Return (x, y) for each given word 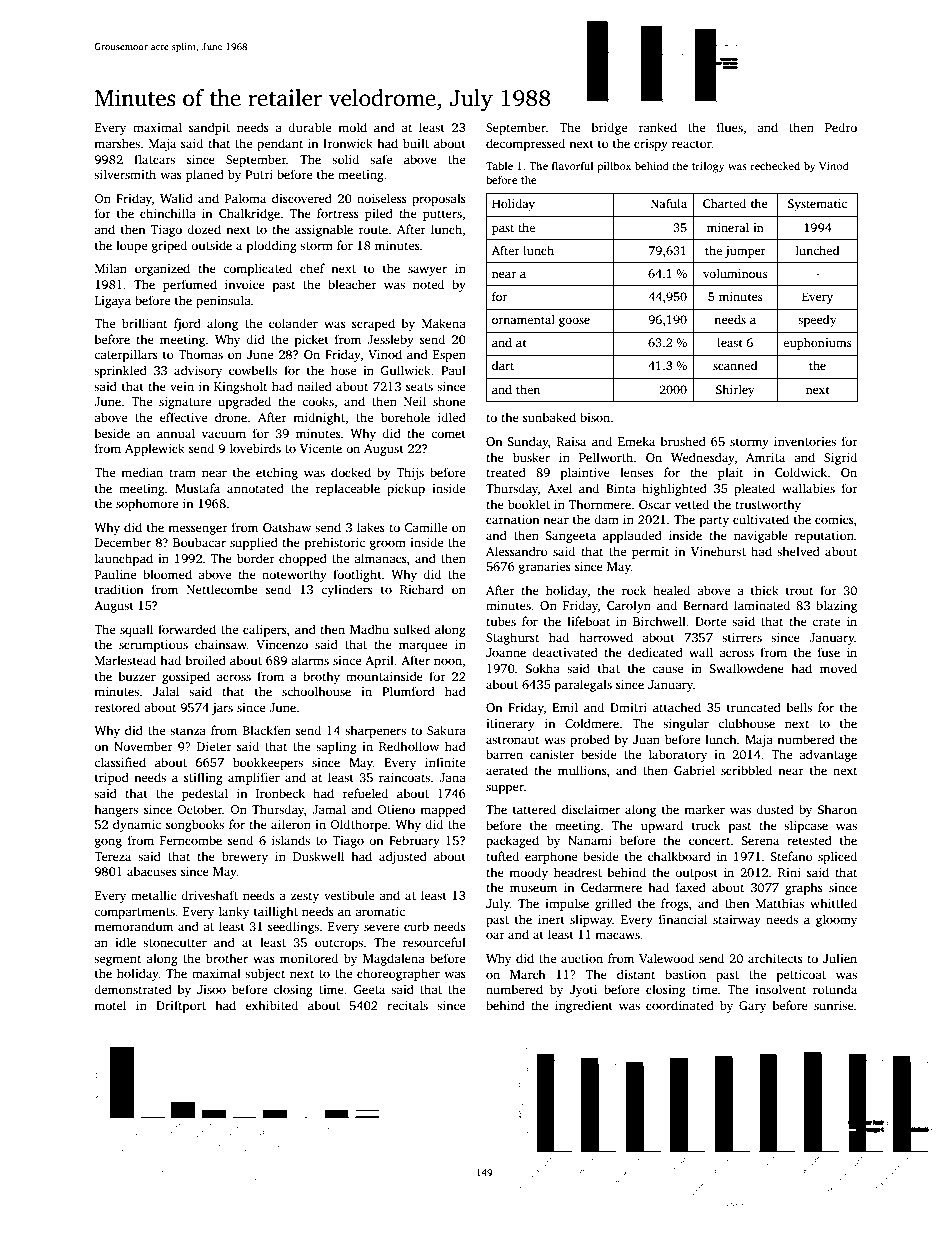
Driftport (181, 1006)
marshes (117, 143)
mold (352, 127)
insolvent (780, 989)
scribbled (746, 770)
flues (730, 127)
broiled (206, 660)
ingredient (584, 1006)
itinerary (510, 725)
